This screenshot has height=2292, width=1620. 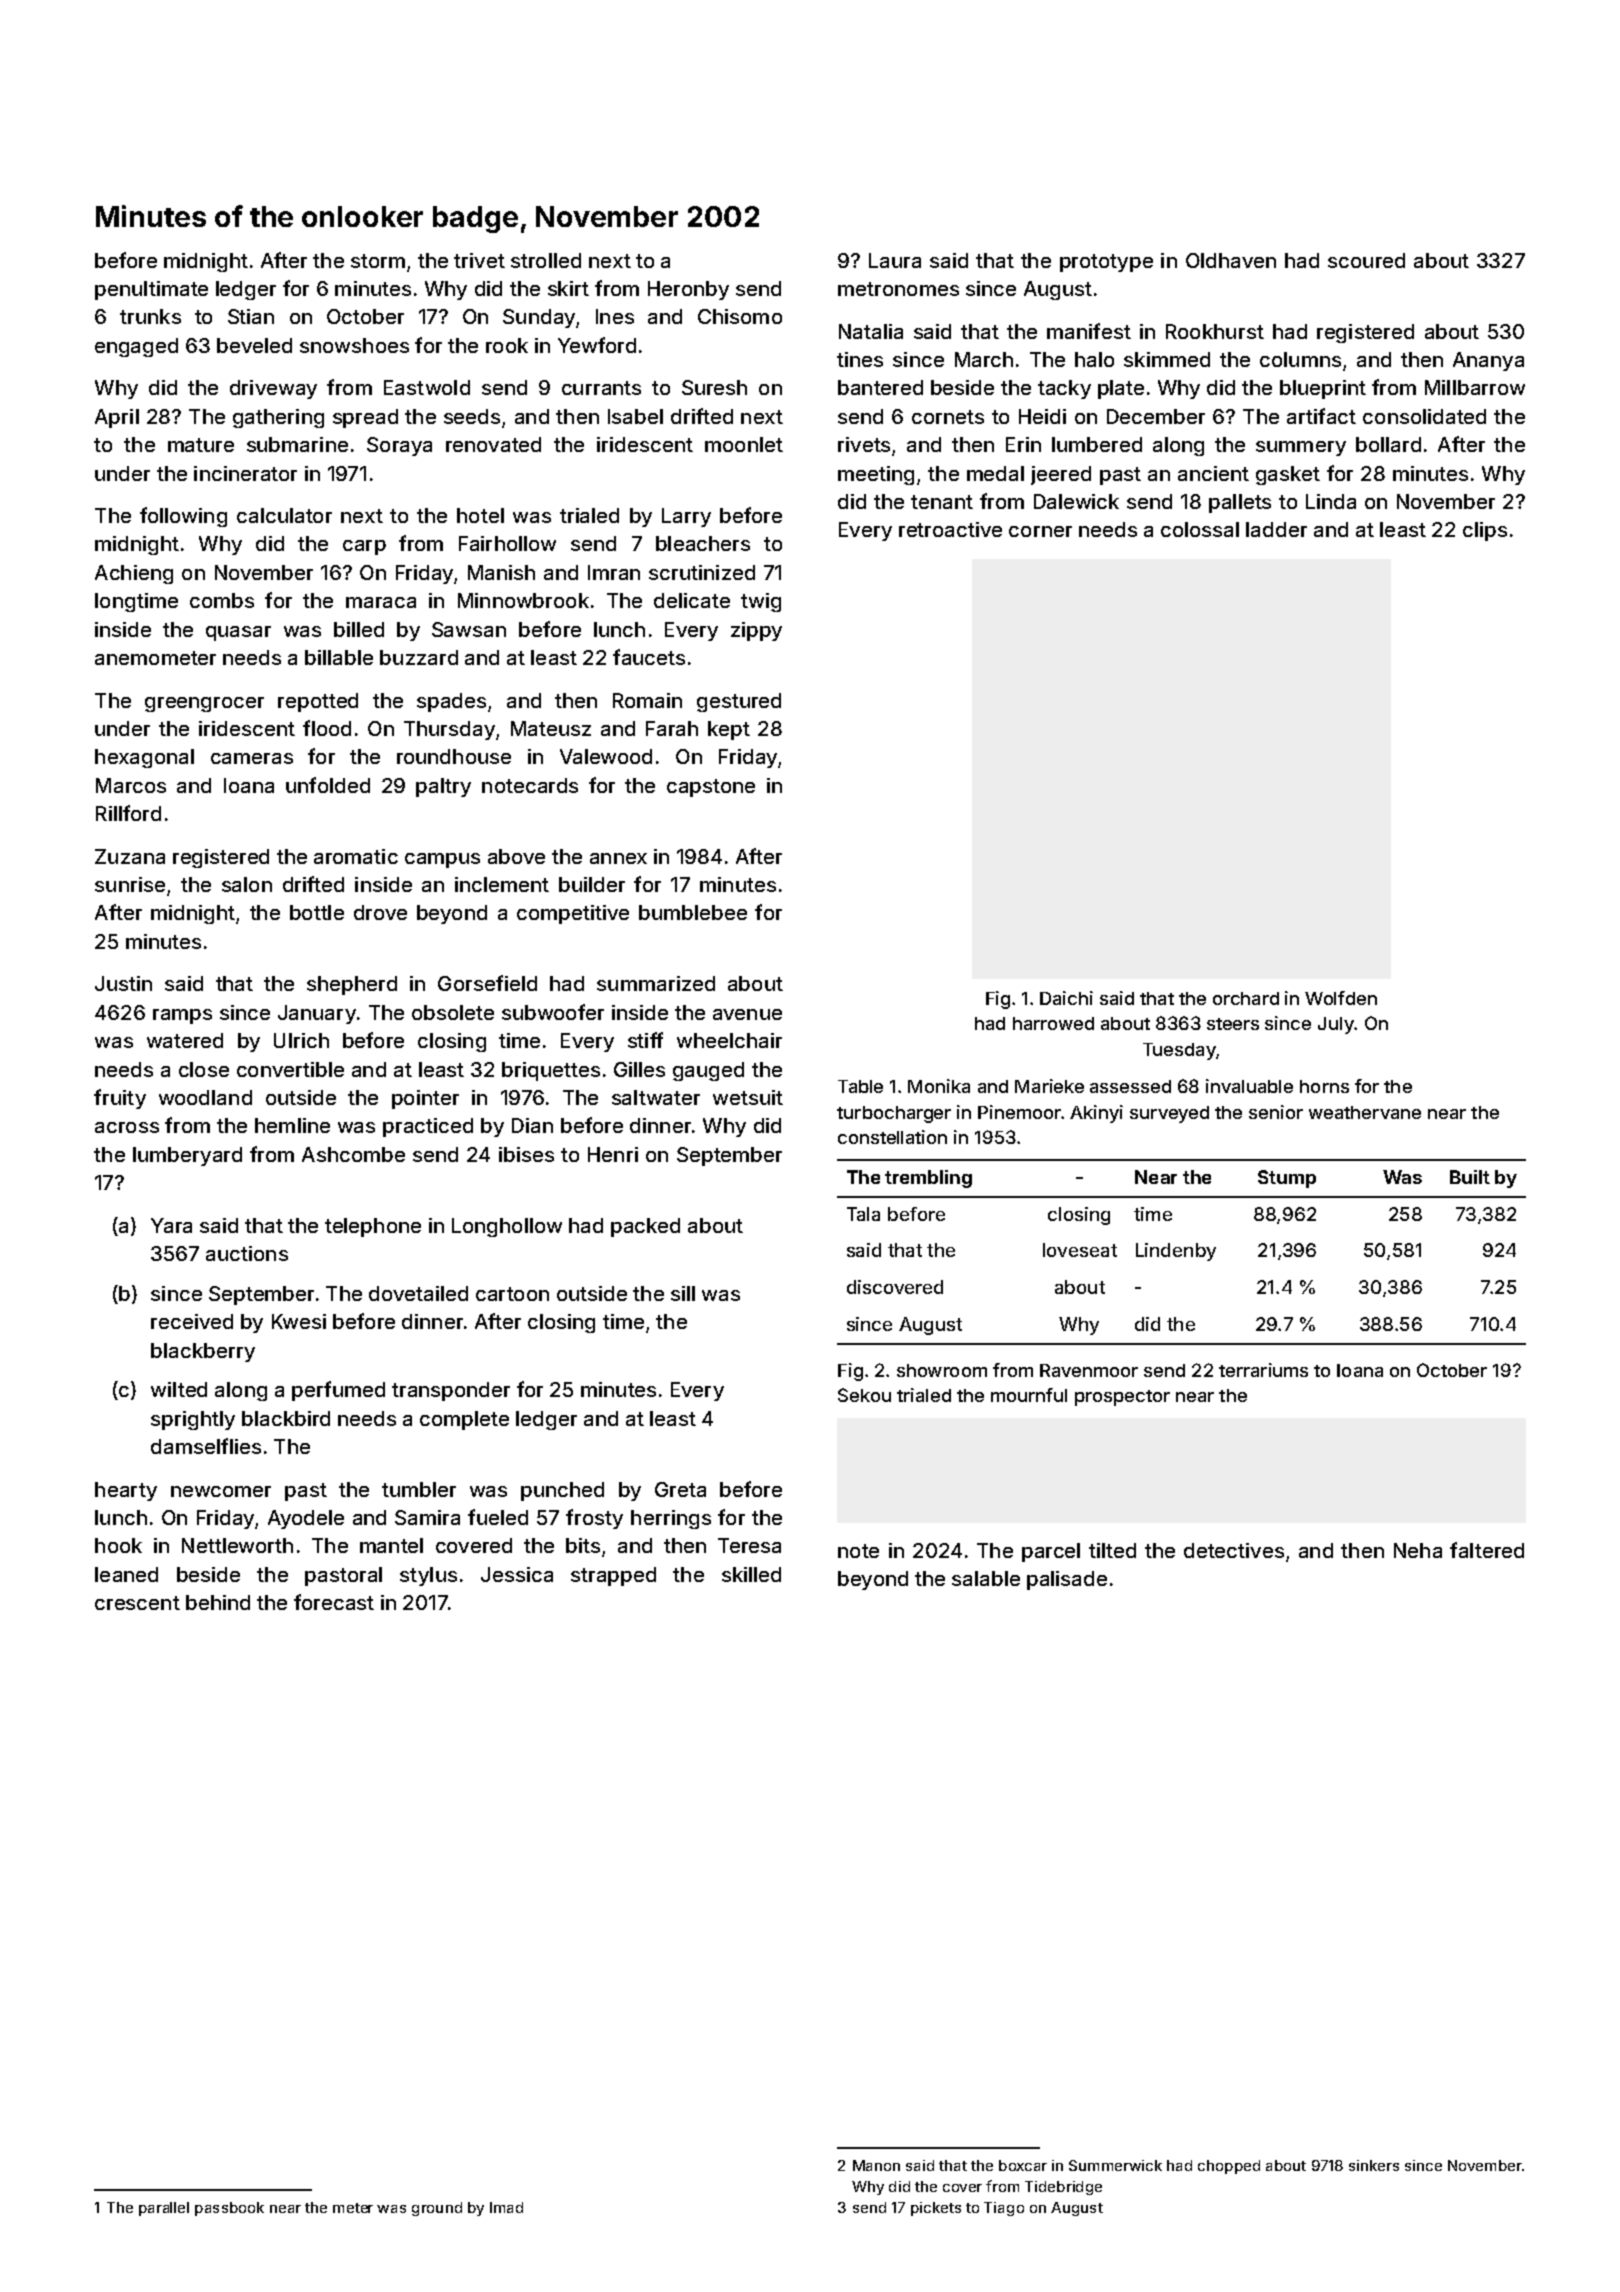 I want to click on Imad, so click(x=506, y=2207).
